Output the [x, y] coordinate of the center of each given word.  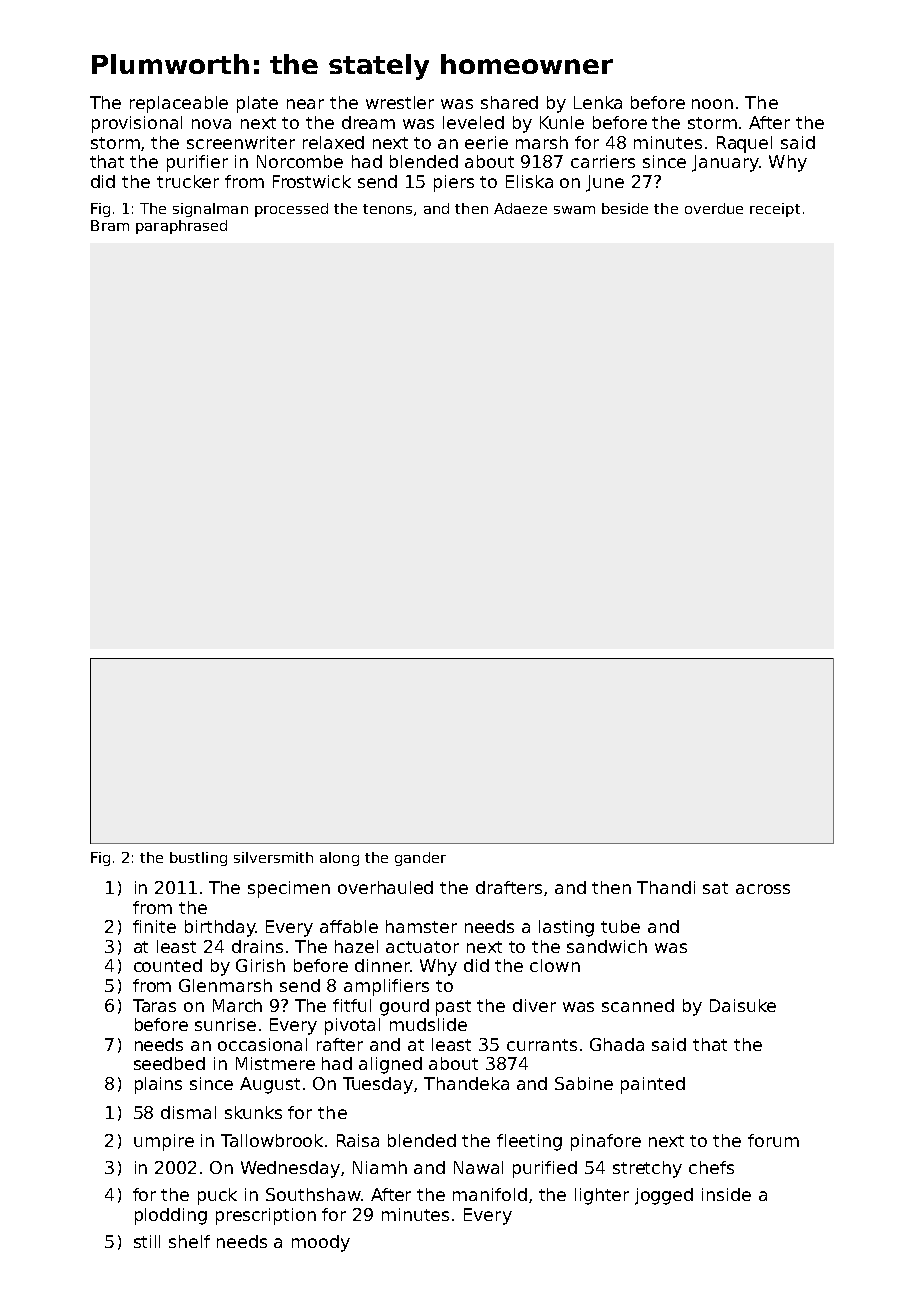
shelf [189, 1241]
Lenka [598, 102]
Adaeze [520, 208]
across [763, 889]
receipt [775, 210]
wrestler [400, 102]
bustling [198, 859]
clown [555, 965]
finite [154, 926]
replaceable [179, 104]
